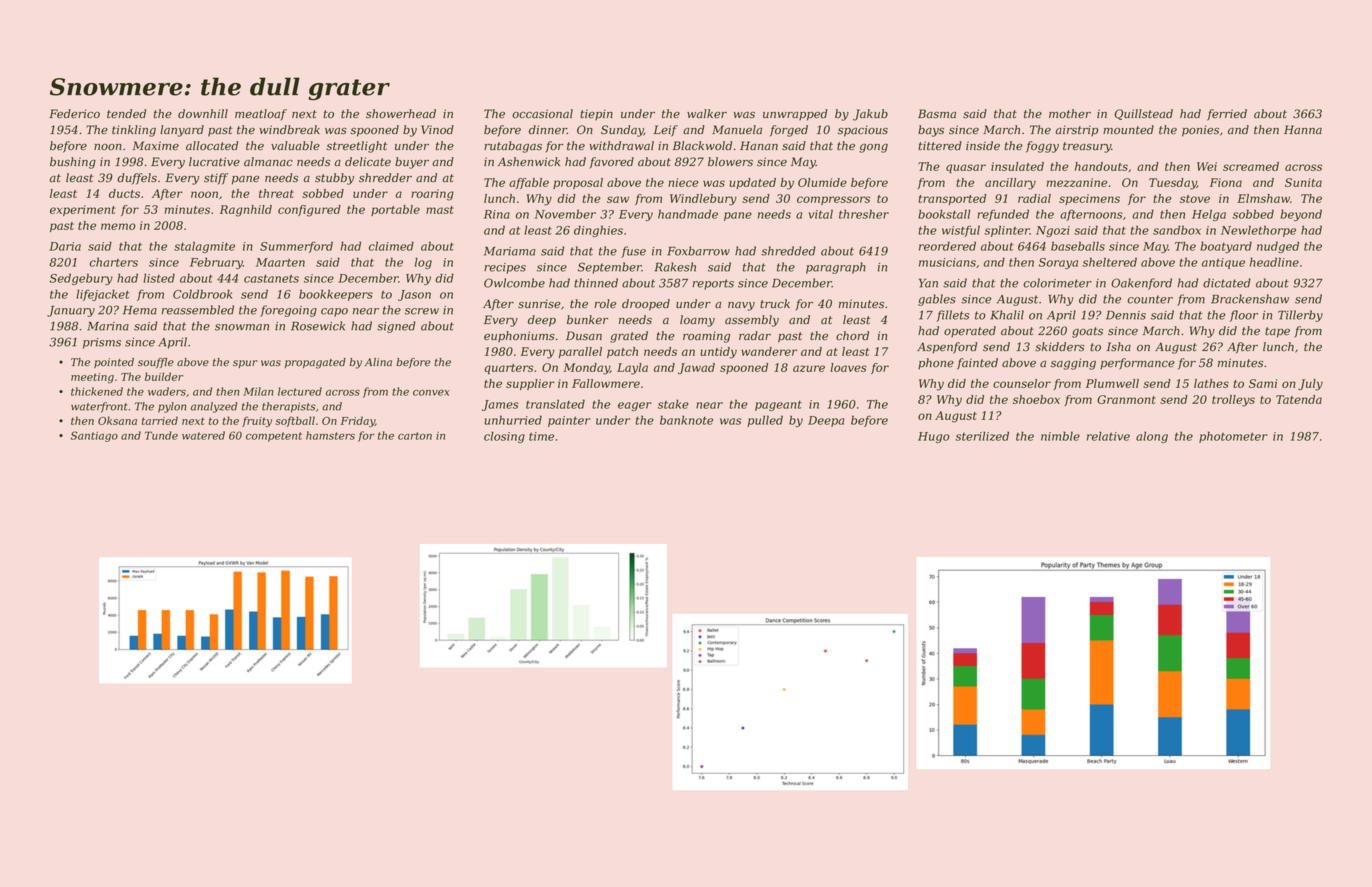 The image size is (1372, 887). What do you see at coordinates (182, 131) in the screenshot?
I see `lanyard` at bounding box center [182, 131].
